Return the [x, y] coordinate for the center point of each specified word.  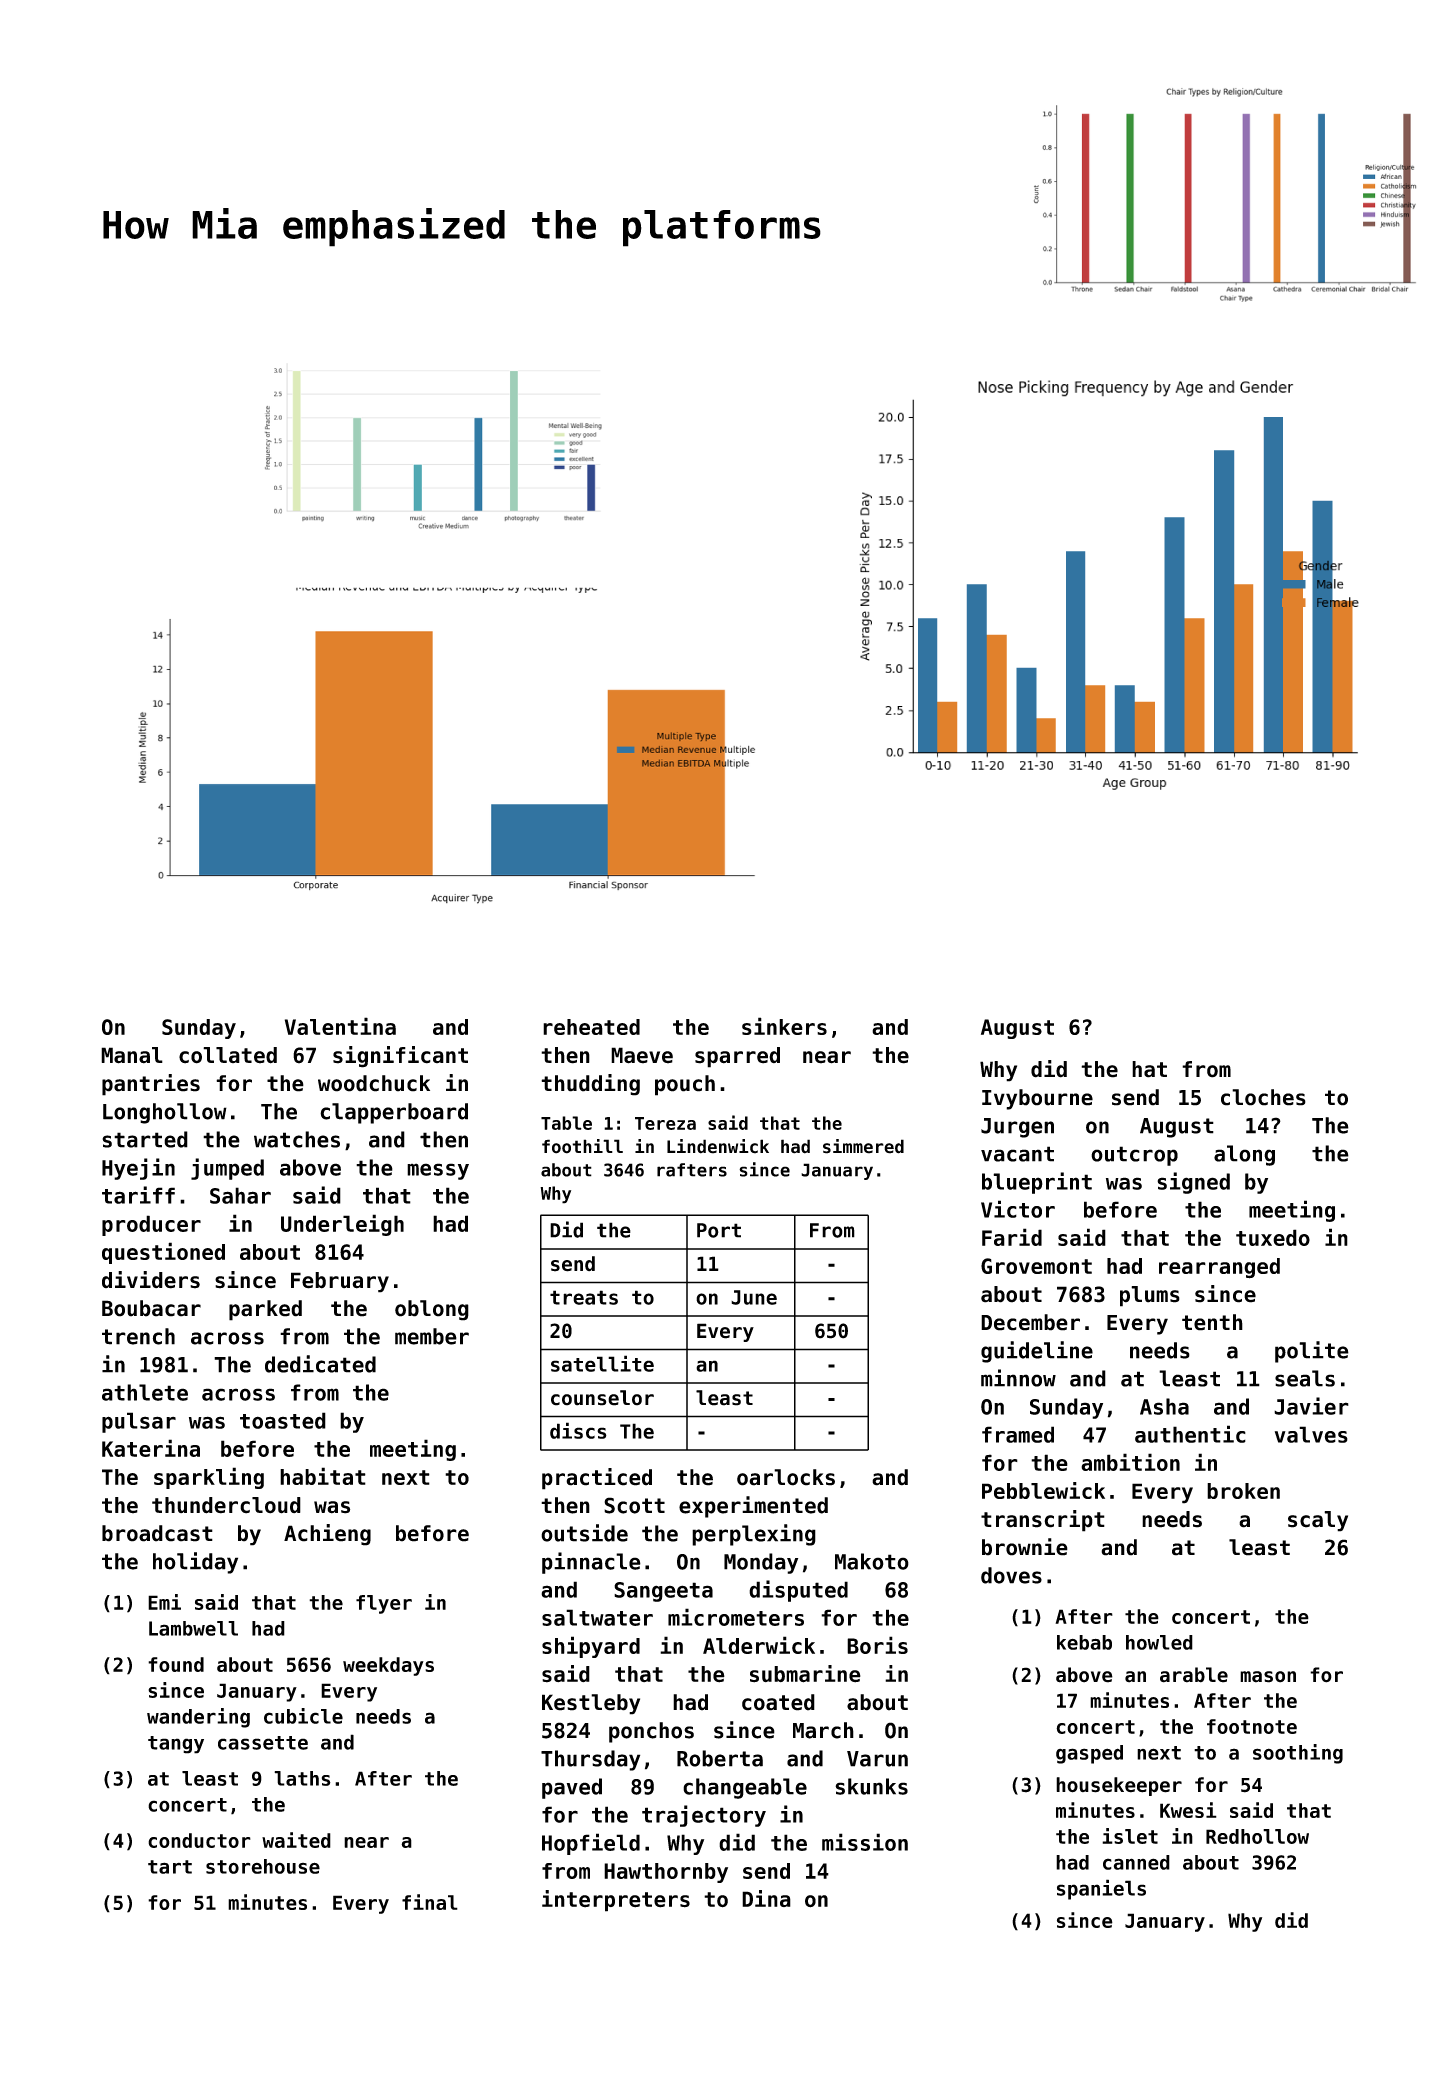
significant [400, 1057]
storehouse [263, 1866]
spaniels [1101, 1889]
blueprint [1037, 1183]
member [432, 1336]
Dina [766, 1898]
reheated [591, 1027]
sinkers [784, 1026]
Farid [1012, 1237]
